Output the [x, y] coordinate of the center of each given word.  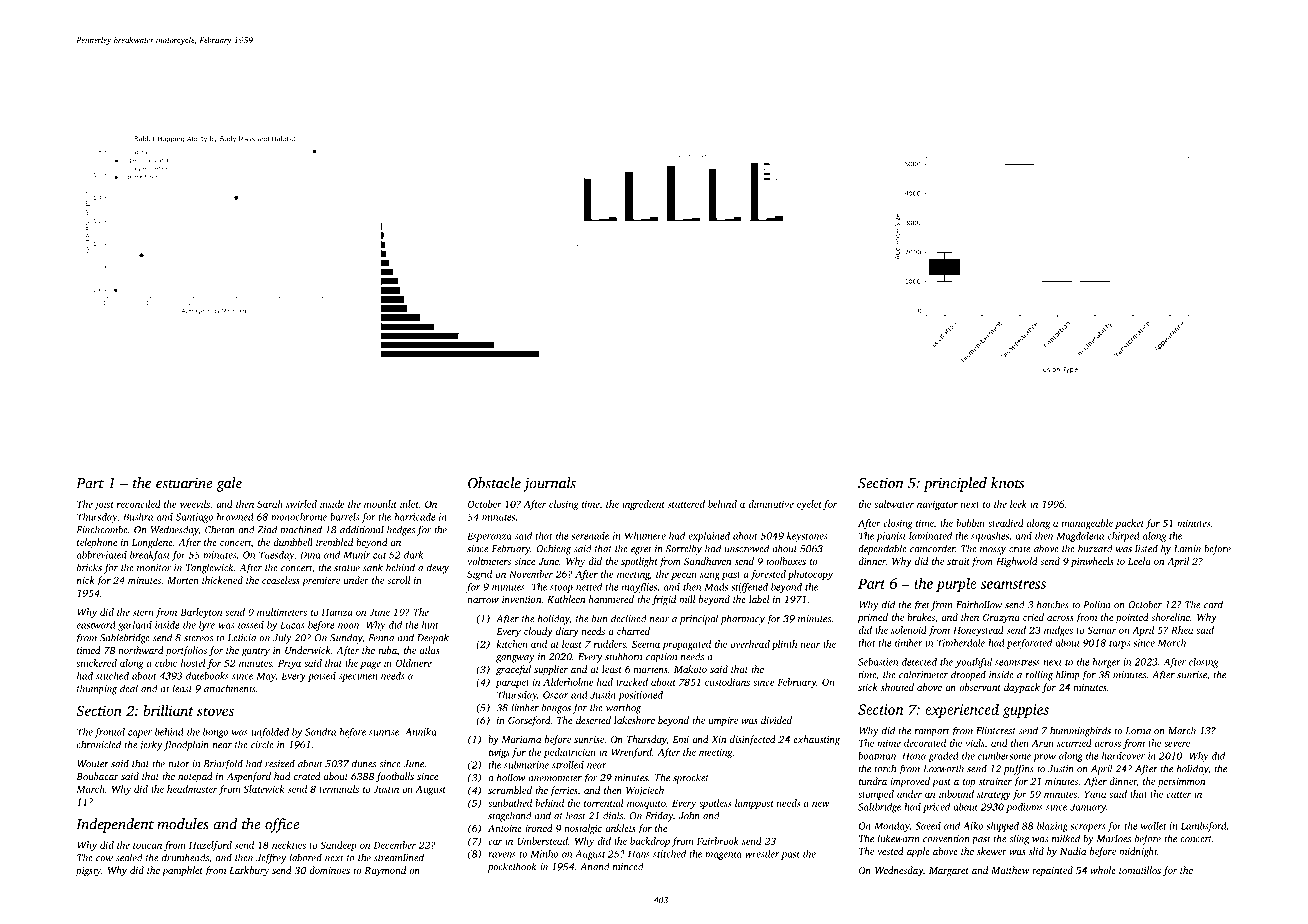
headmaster [192, 789]
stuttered [686, 504]
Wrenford [632, 753]
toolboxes [786, 561]
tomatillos [1140, 870]
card [1213, 604]
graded [943, 757]
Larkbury [249, 871]
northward [141, 650]
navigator [937, 505]
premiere [321, 582]
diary [567, 632]
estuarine [184, 483]
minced [628, 866]
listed [1146, 548]
